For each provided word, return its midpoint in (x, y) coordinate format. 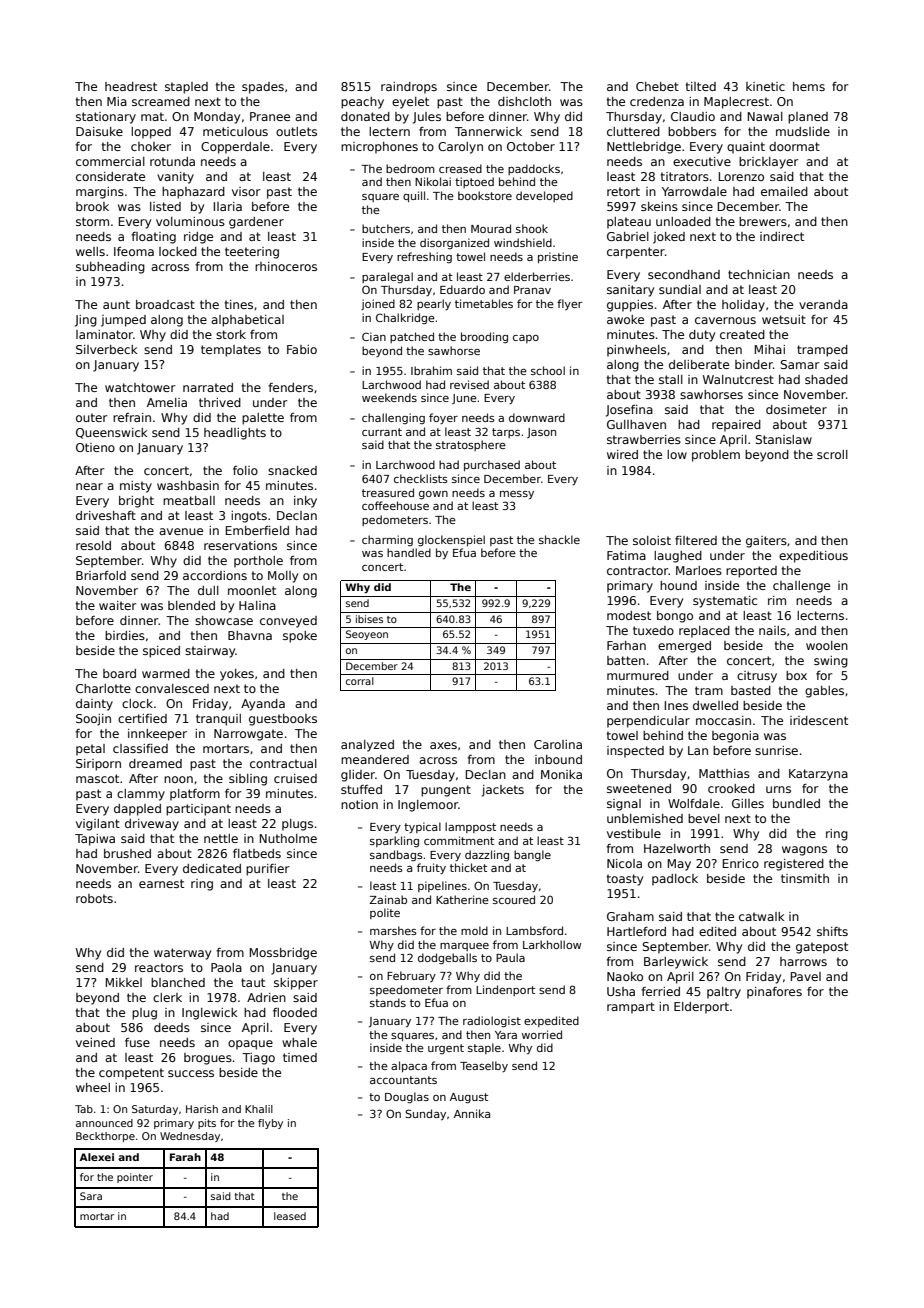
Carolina (558, 744)
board (119, 673)
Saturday (155, 1110)
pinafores (774, 993)
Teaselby (484, 1066)
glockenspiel (451, 541)
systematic (725, 602)
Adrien (266, 997)
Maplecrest (736, 103)
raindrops (409, 88)
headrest (131, 86)
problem (716, 456)
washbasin (188, 485)
